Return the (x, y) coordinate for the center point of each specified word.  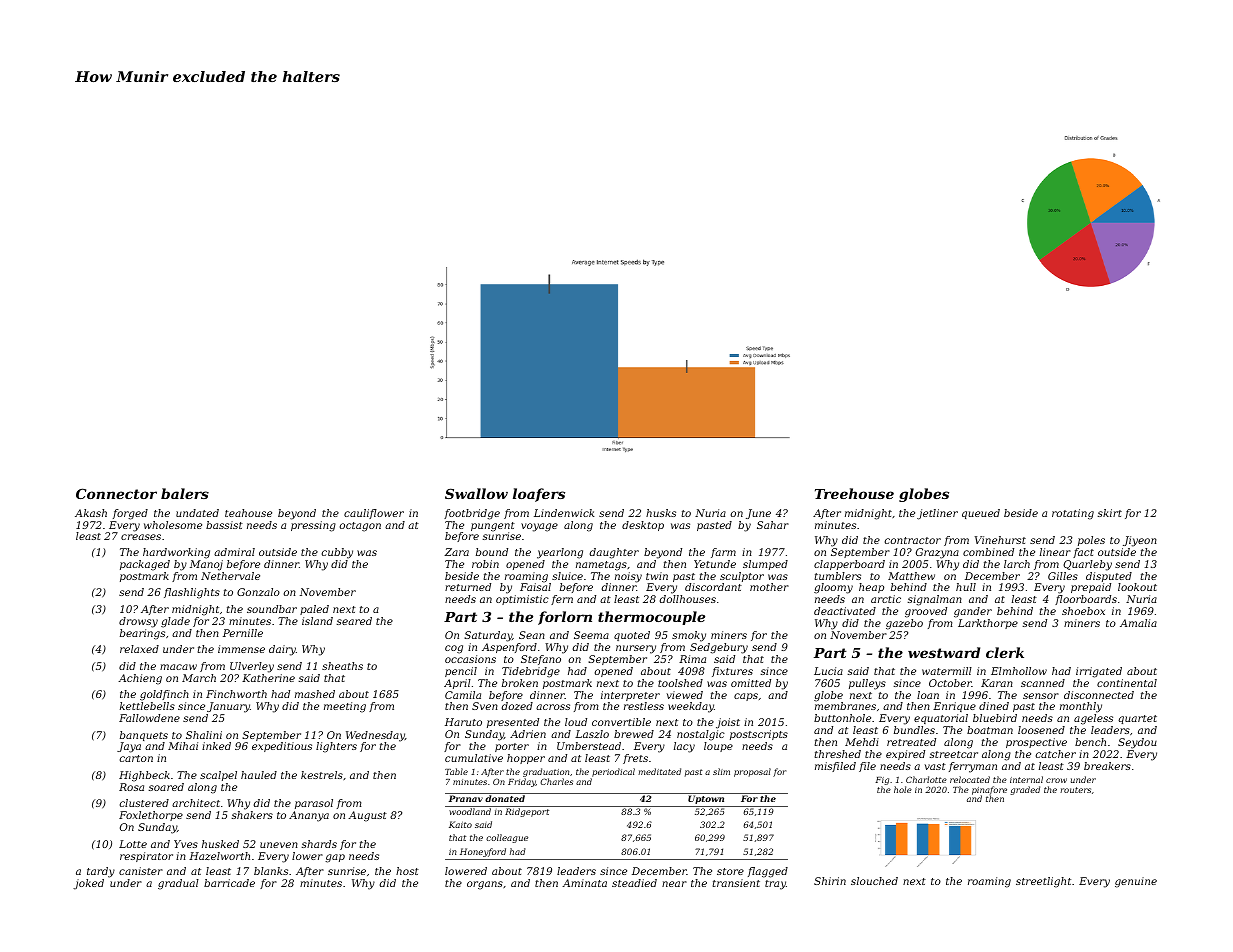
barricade (229, 883)
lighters (336, 747)
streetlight (1043, 882)
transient (736, 883)
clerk (1005, 652)
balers (185, 493)
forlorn (565, 618)
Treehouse (854, 493)
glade (175, 622)
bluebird (995, 718)
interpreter (630, 696)
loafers (539, 495)
